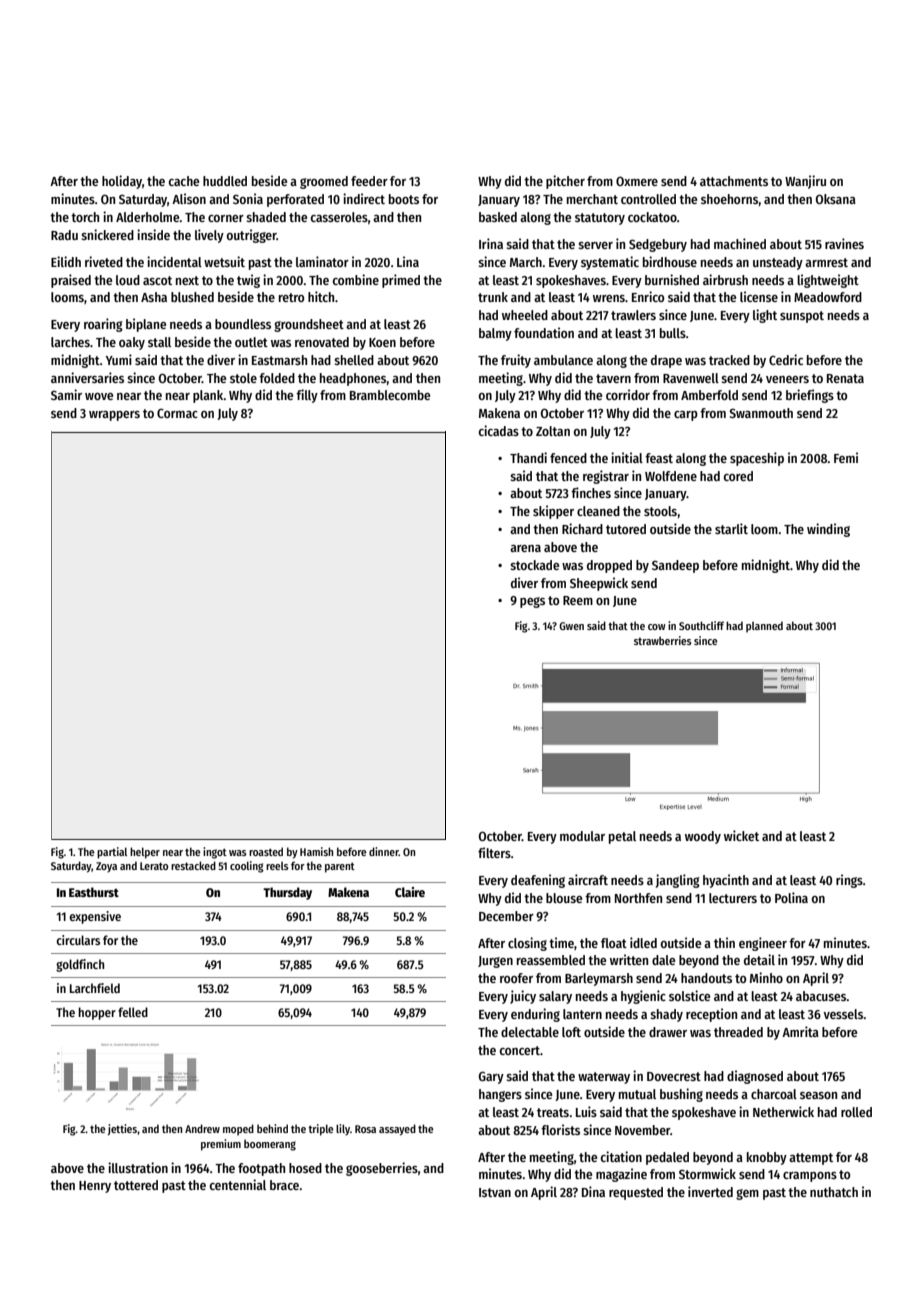  Describe the element at coordinates (532, 602) in the document. I see `pegs` at that location.
